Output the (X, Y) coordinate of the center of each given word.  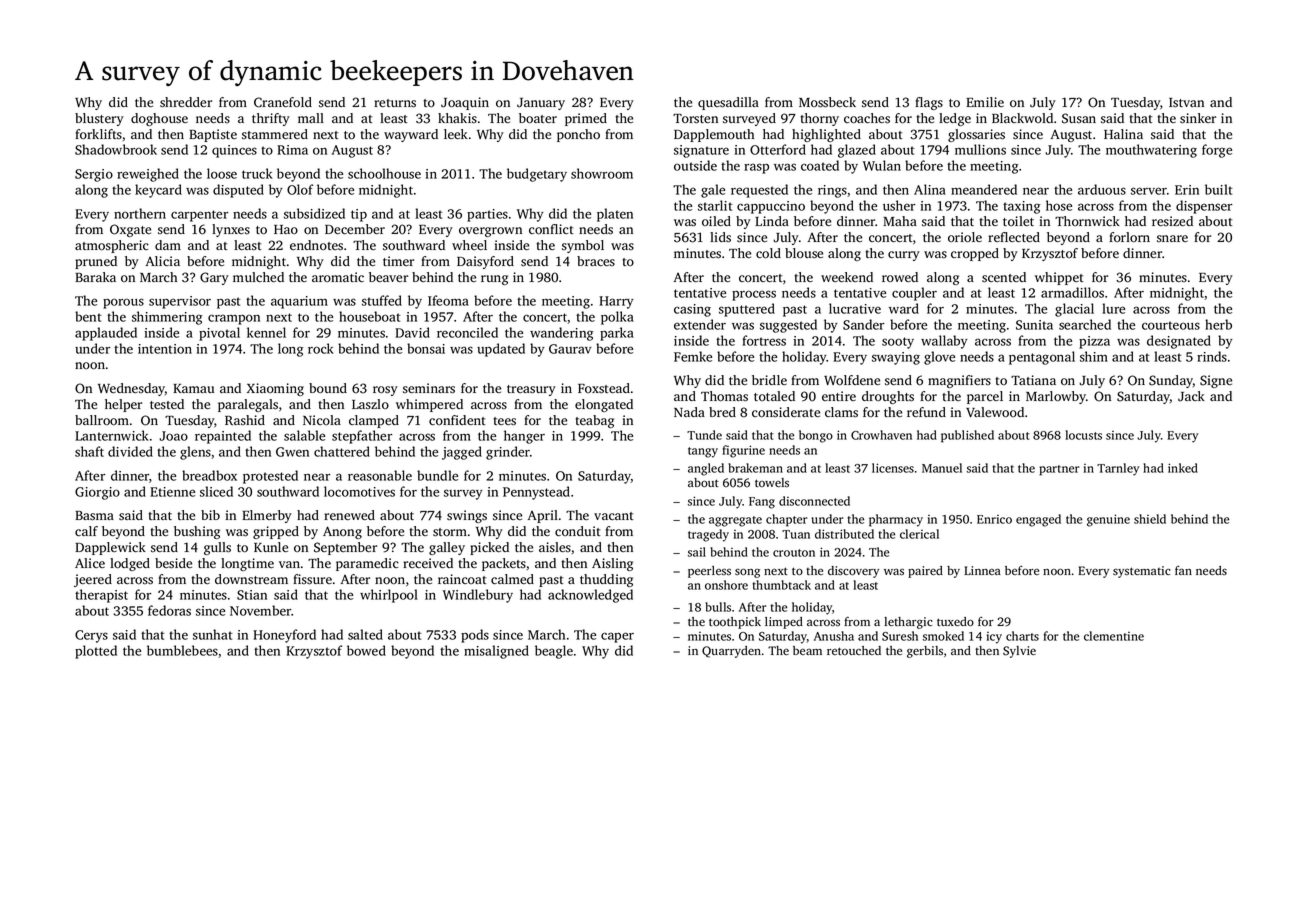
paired (925, 572)
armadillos (1072, 292)
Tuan (796, 534)
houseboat (370, 316)
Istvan (1186, 103)
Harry (616, 302)
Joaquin (465, 103)
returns (395, 103)
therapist (101, 596)
